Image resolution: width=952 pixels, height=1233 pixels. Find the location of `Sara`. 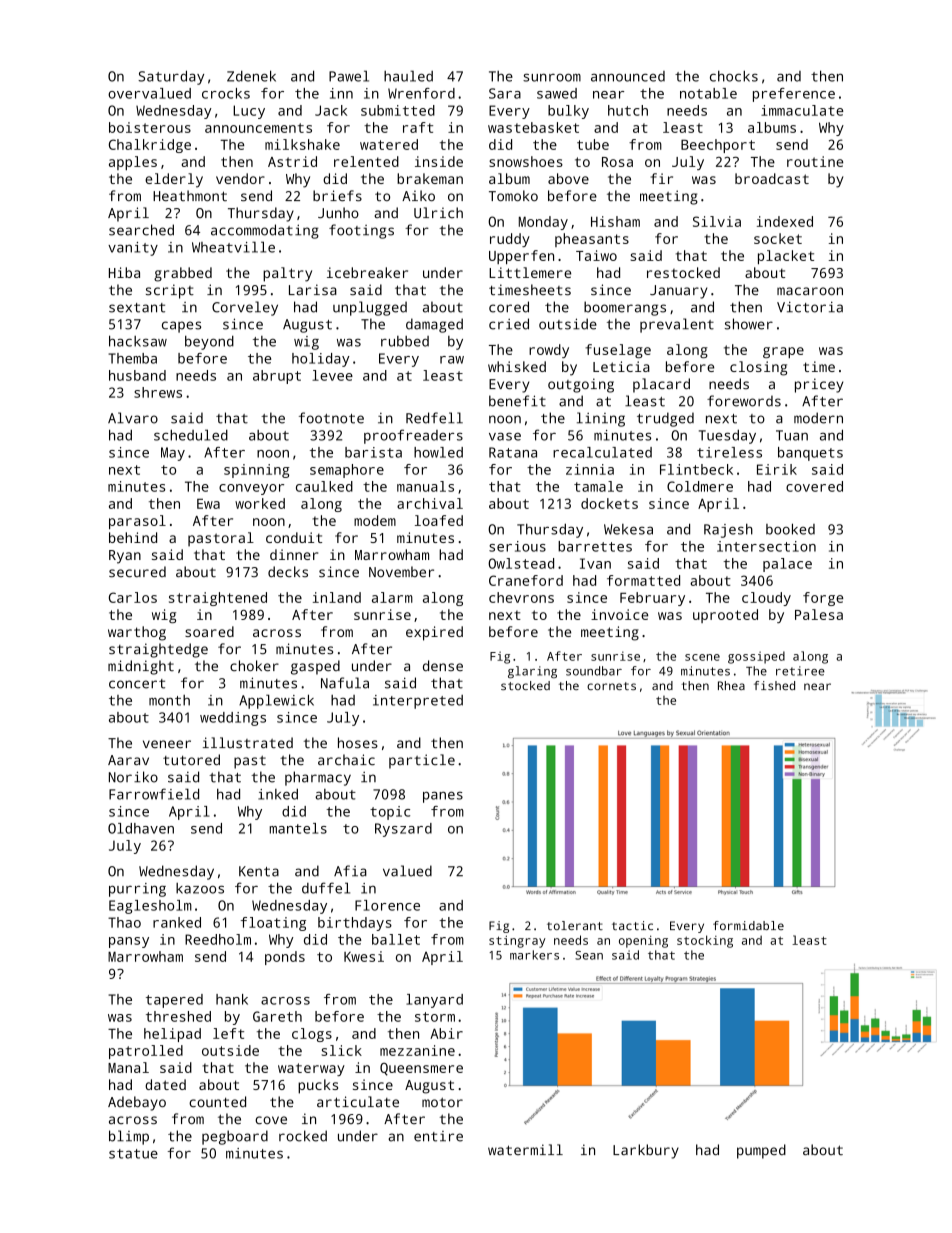

Sara is located at coordinates (505, 93).
